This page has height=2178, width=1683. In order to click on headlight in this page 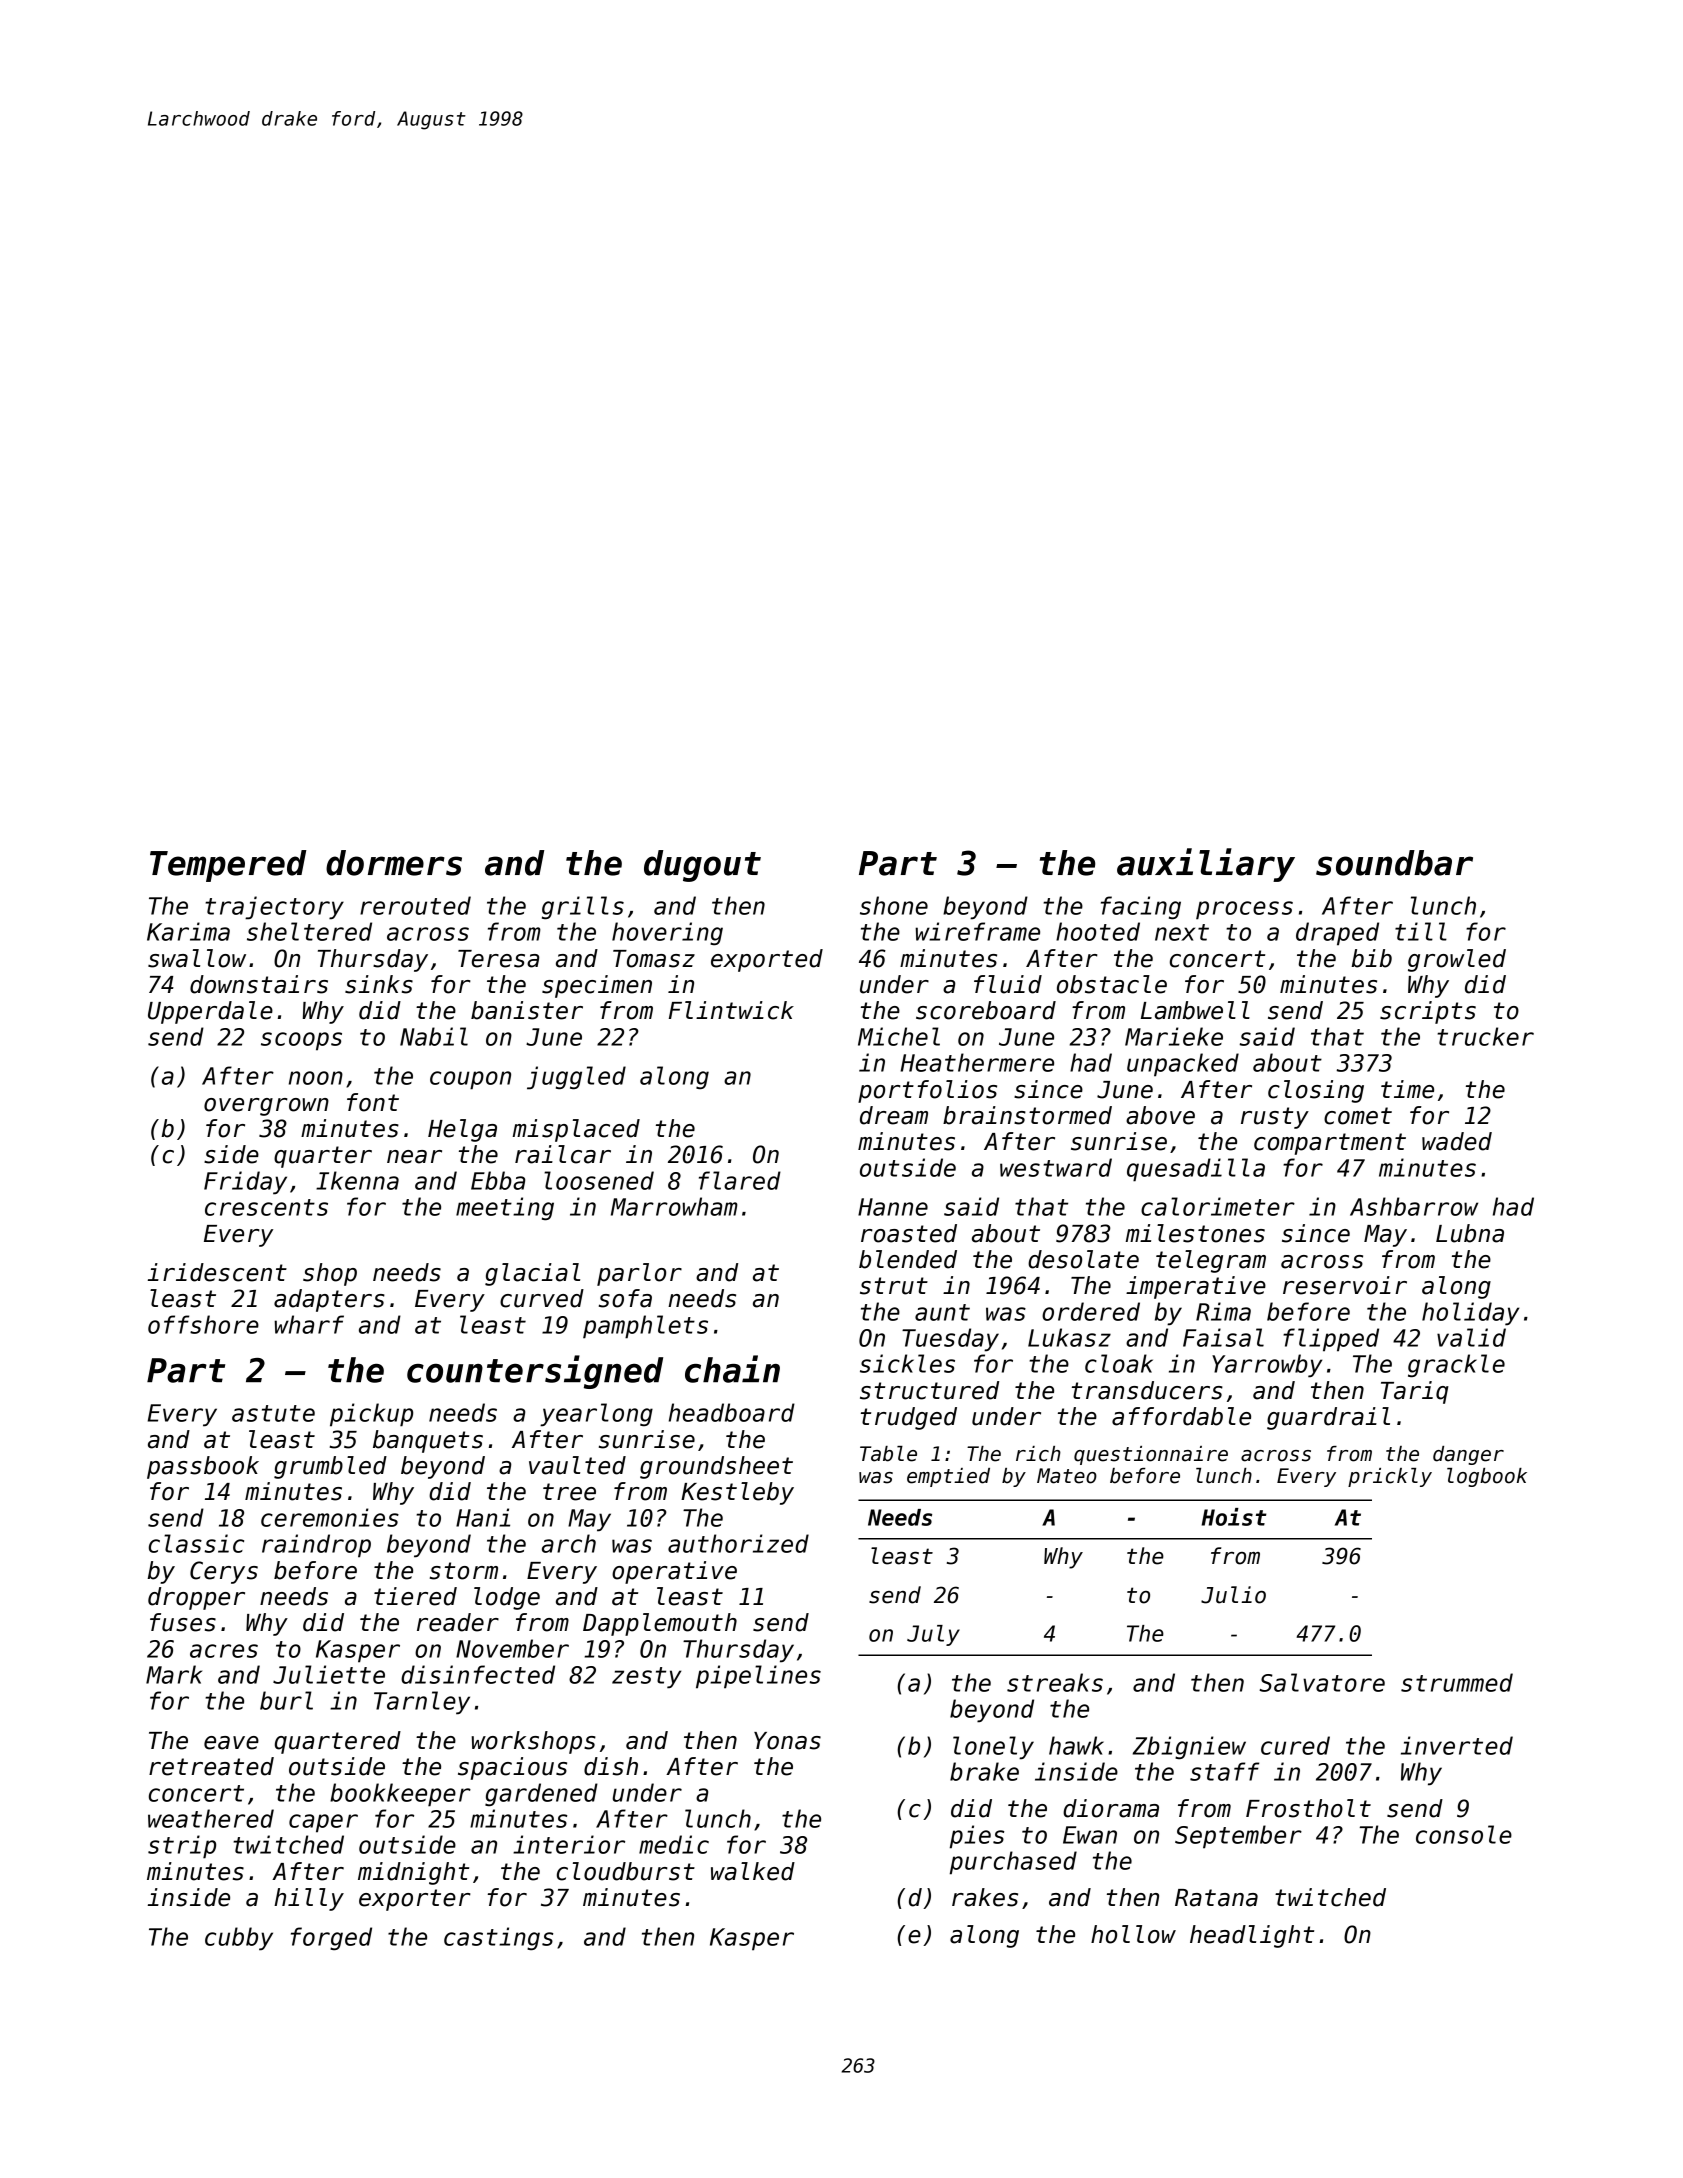, I will do `click(1252, 1936)`.
